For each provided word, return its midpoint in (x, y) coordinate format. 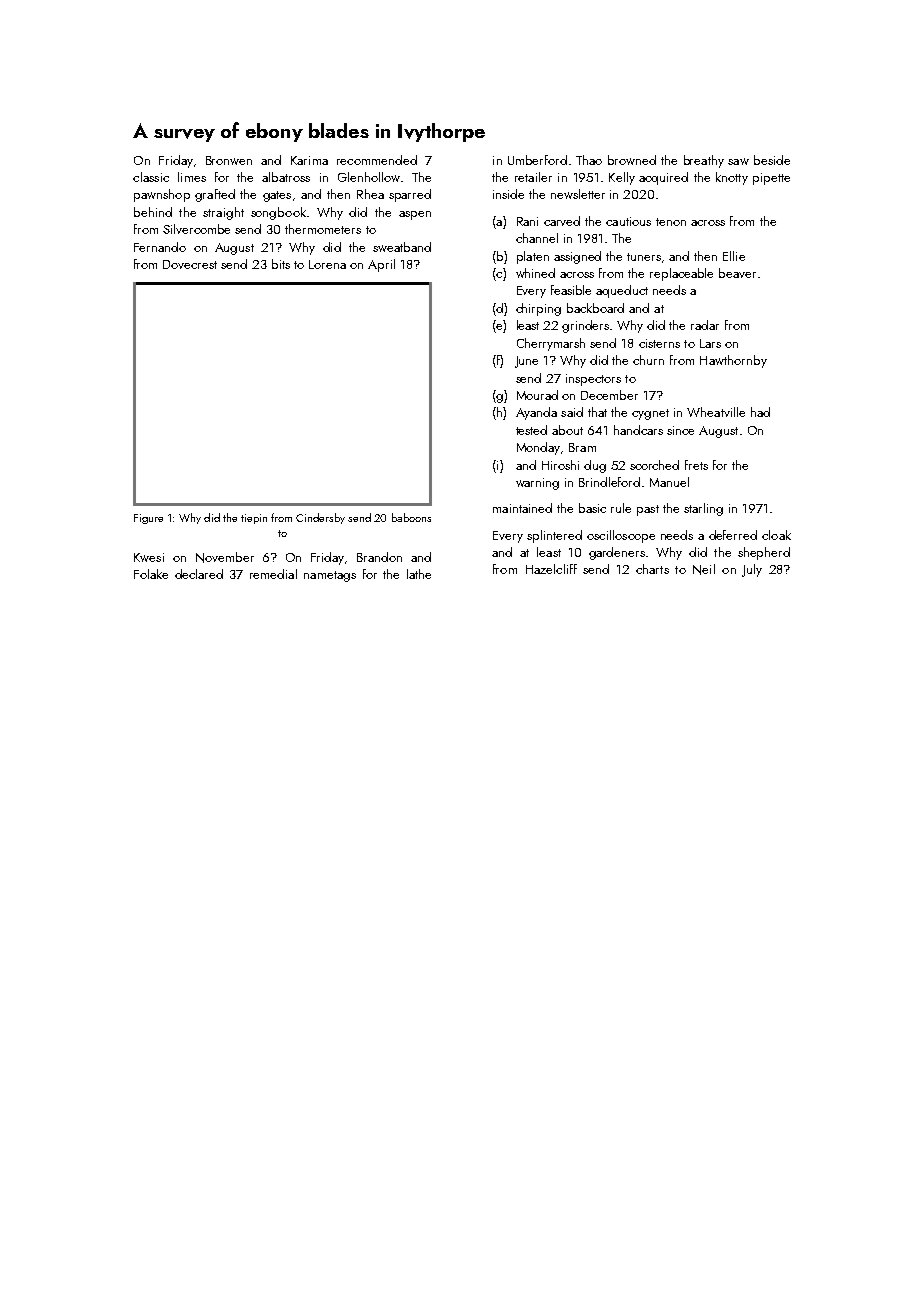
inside (508, 194)
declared (199, 574)
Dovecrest (190, 264)
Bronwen (229, 160)
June (526, 362)
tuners (644, 257)
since (680, 430)
